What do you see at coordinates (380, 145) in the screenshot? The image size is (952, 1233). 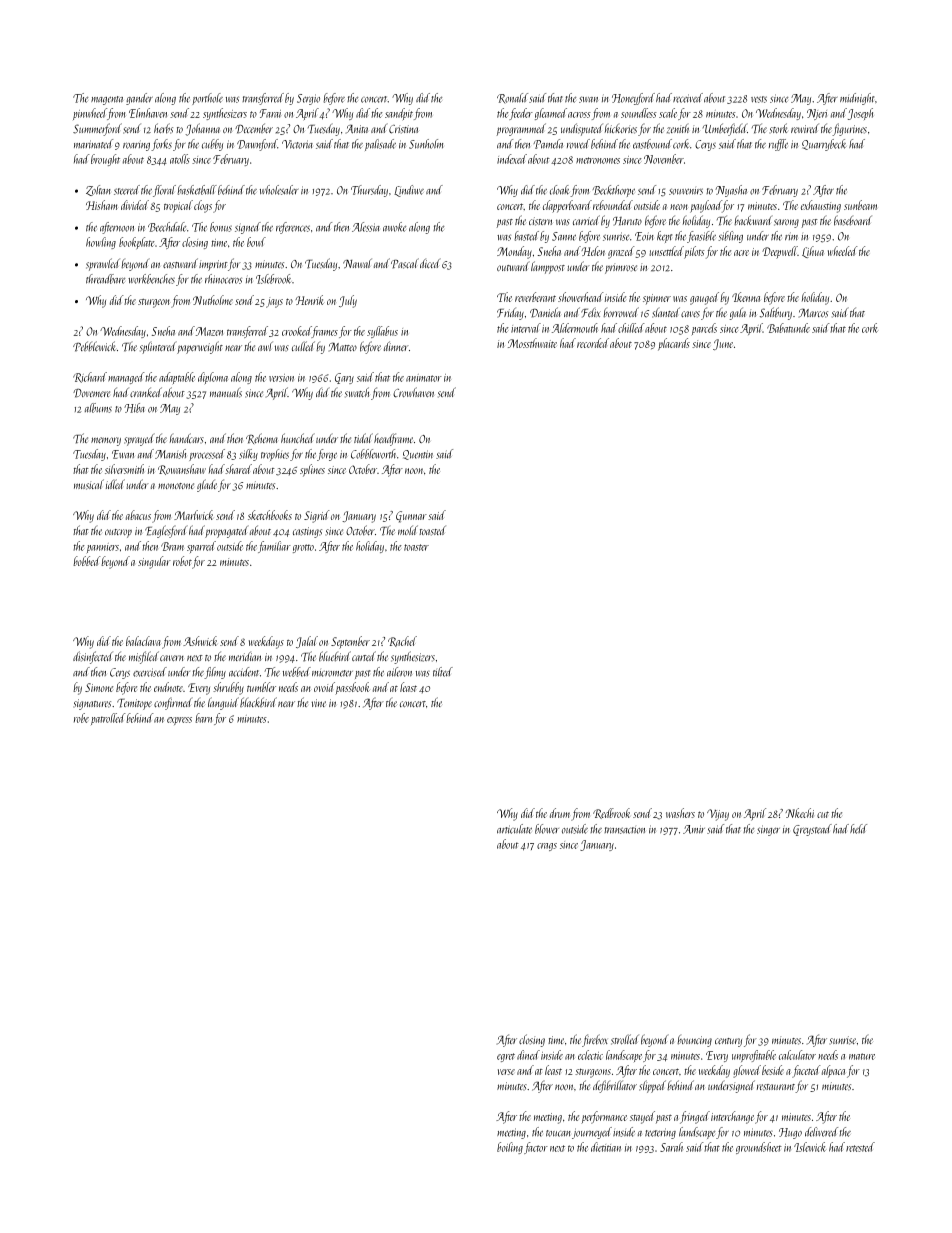 I see `palisade` at bounding box center [380, 145].
